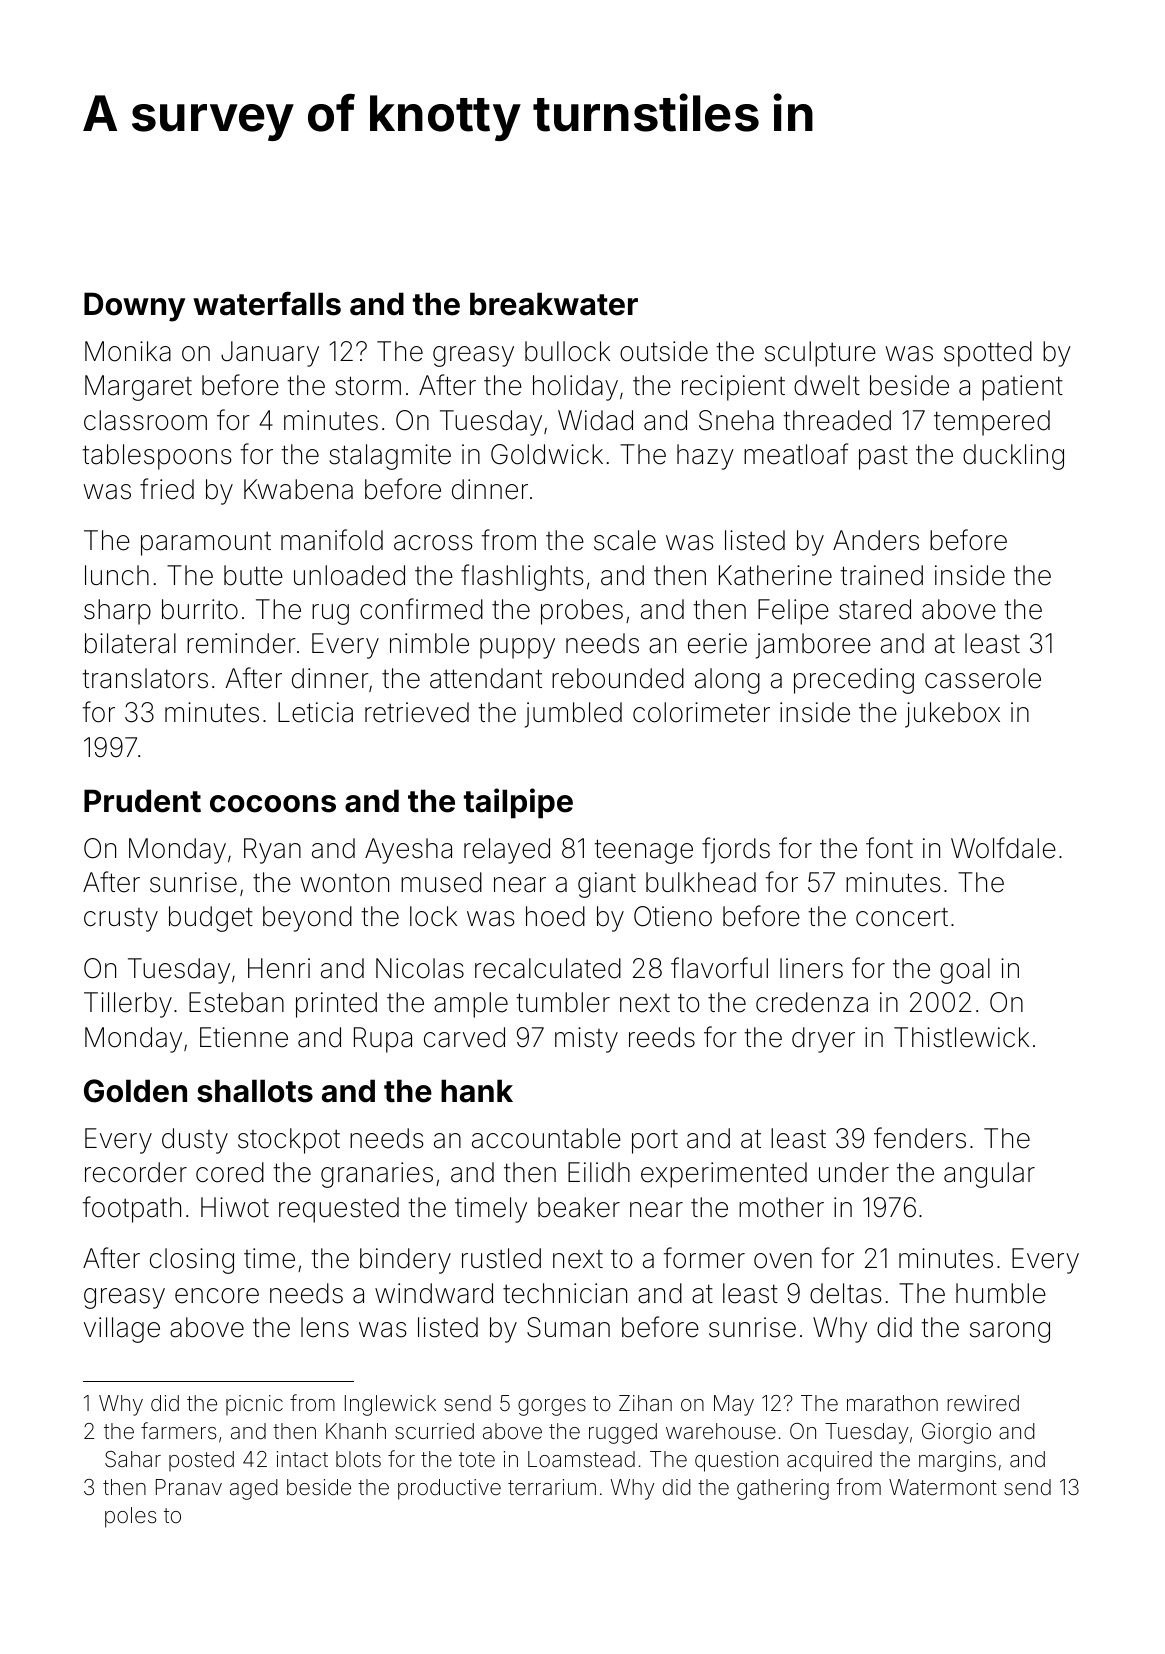 Image resolution: width=1165 pixels, height=1654 pixels. What do you see at coordinates (988, 354) in the screenshot?
I see `spotted` at bounding box center [988, 354].
